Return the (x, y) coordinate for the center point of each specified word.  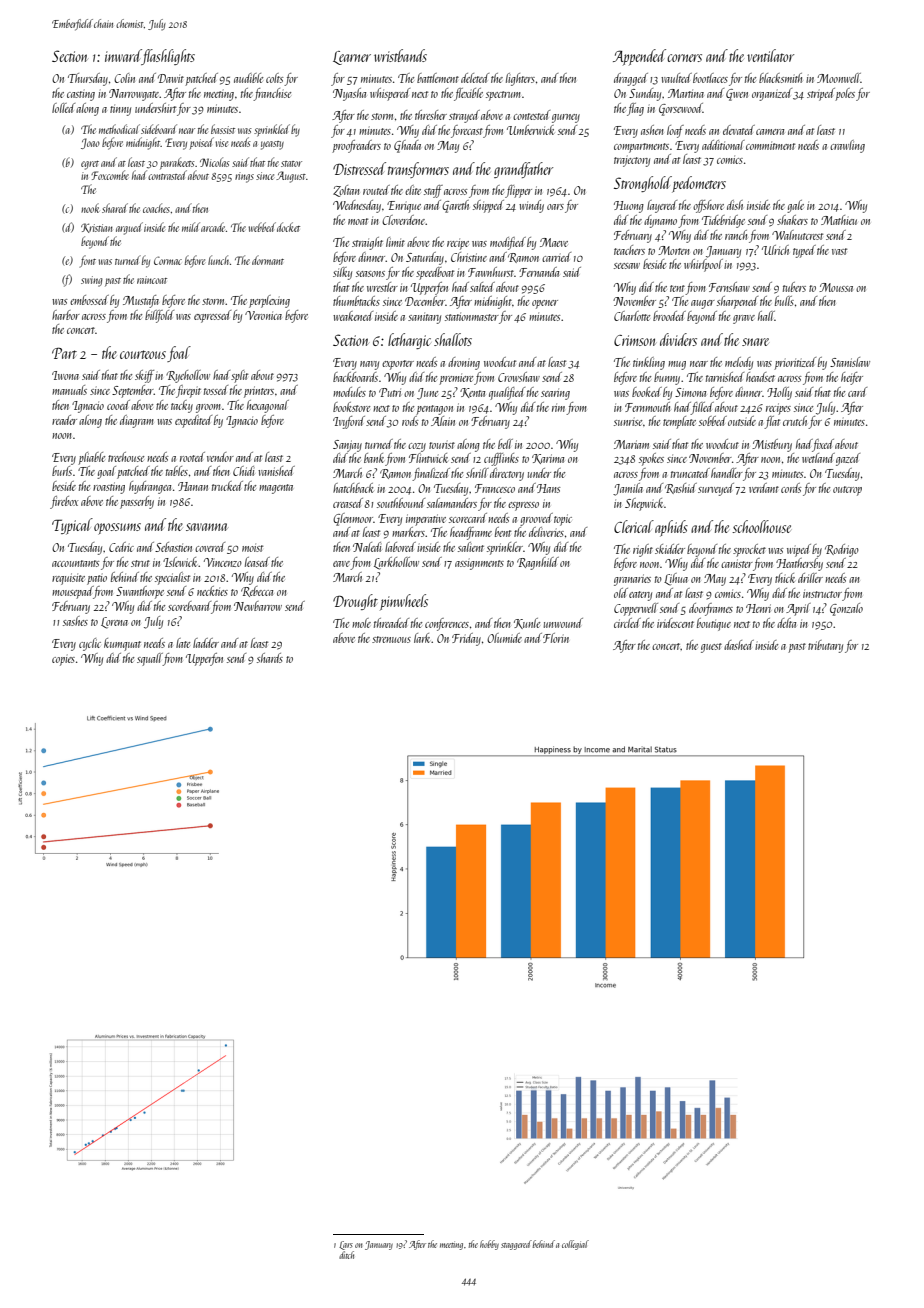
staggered (516, 1245)
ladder (206, 643)
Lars (346, 1245)
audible (248, 78)
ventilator (770, 55)
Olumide (504, 638)
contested (531, 115)
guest (711, 648)
